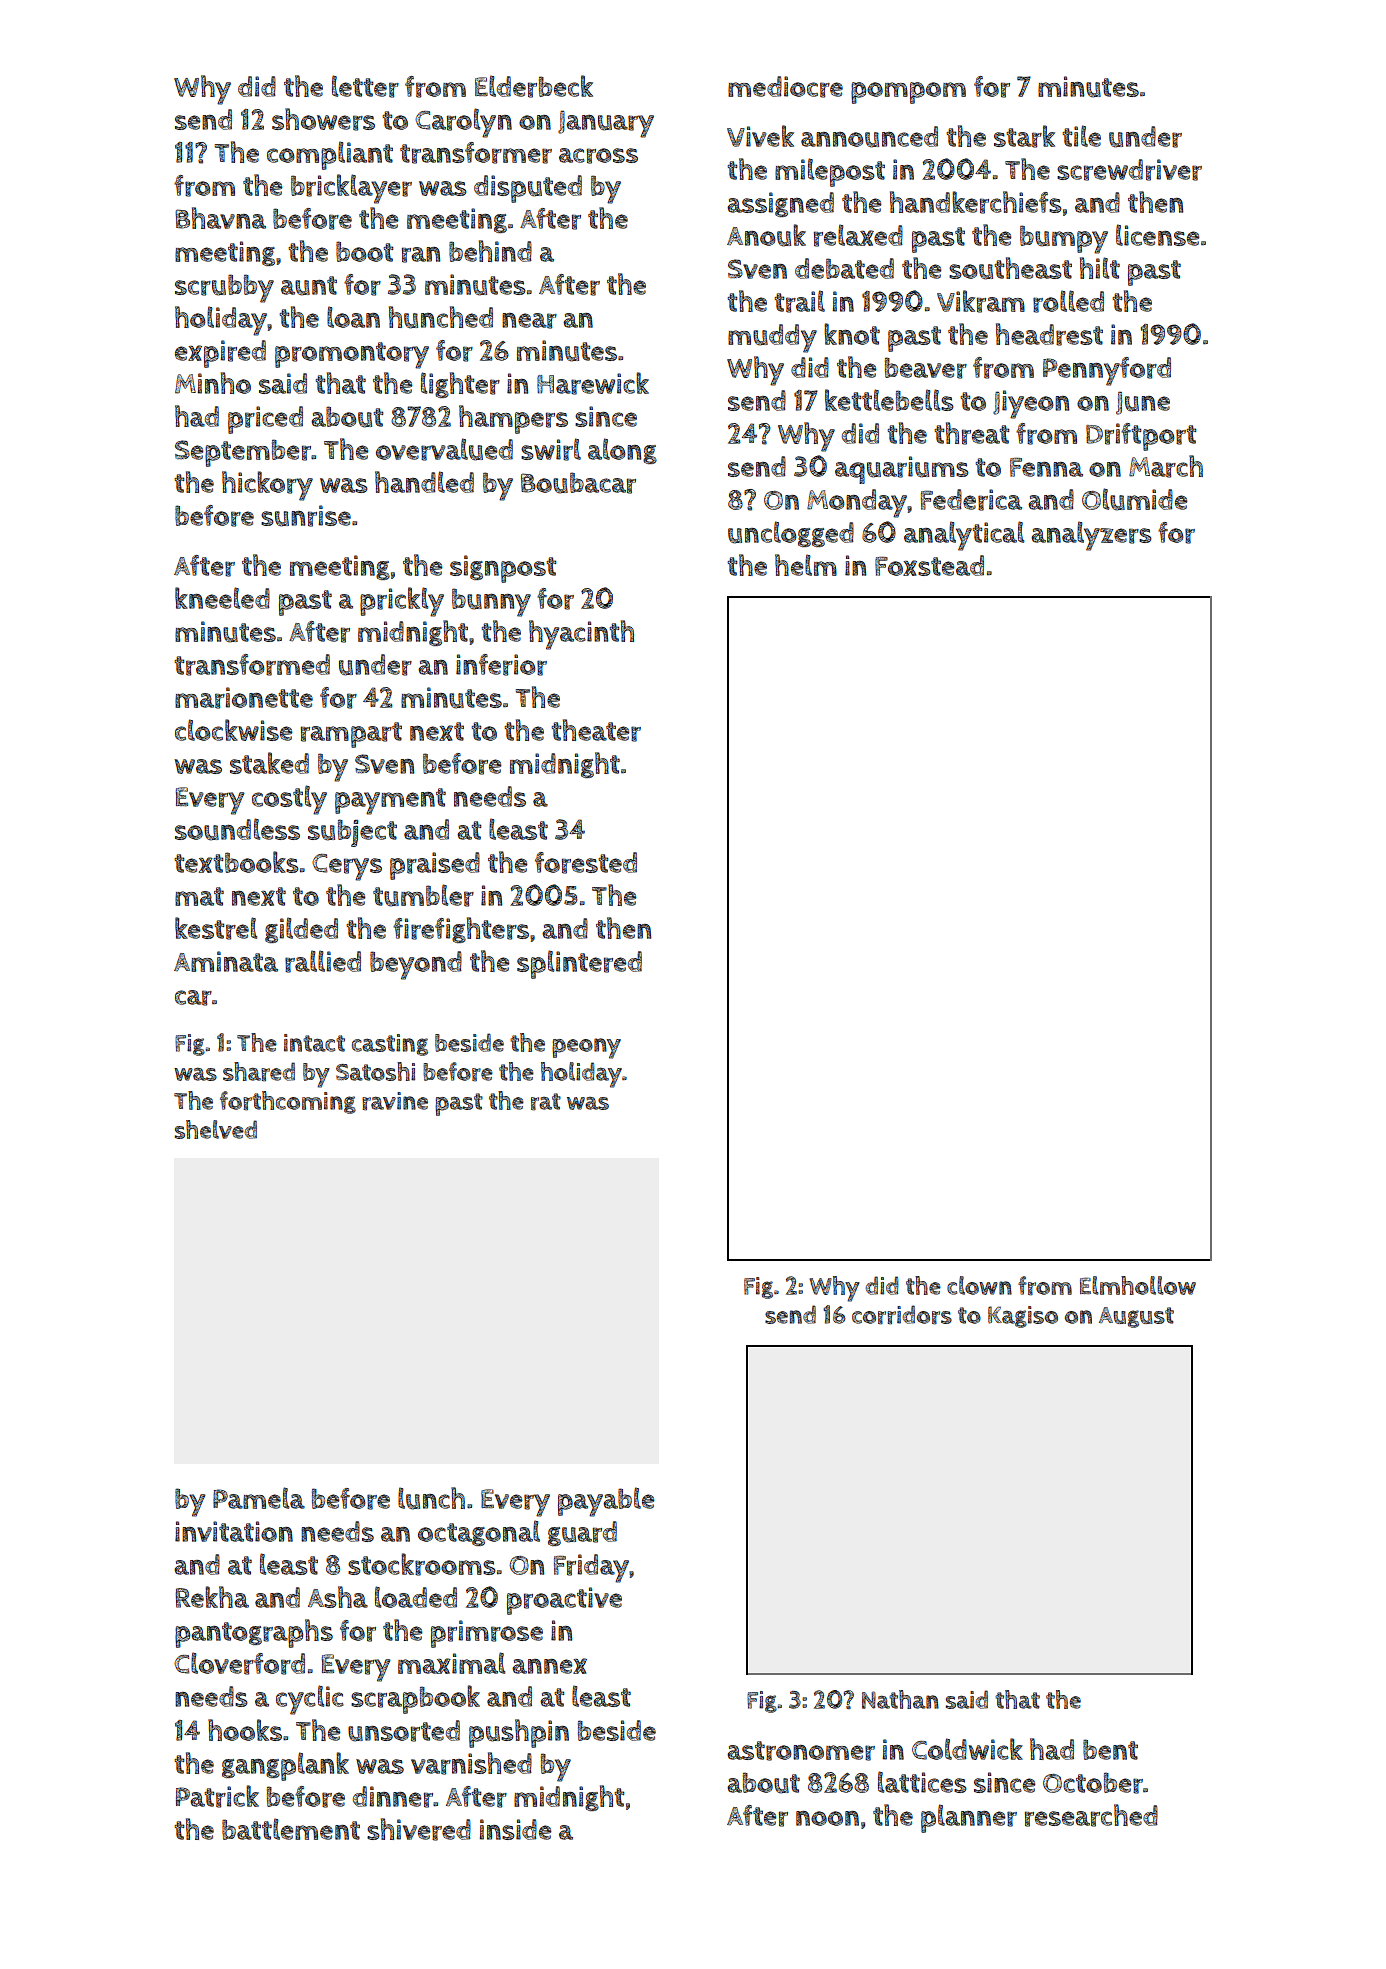 Image resolution: width=1386 pixels, height=1969 pixels. Describe the element at coordinates (259, 1498) in the document. I see `Pamela` at that location.
